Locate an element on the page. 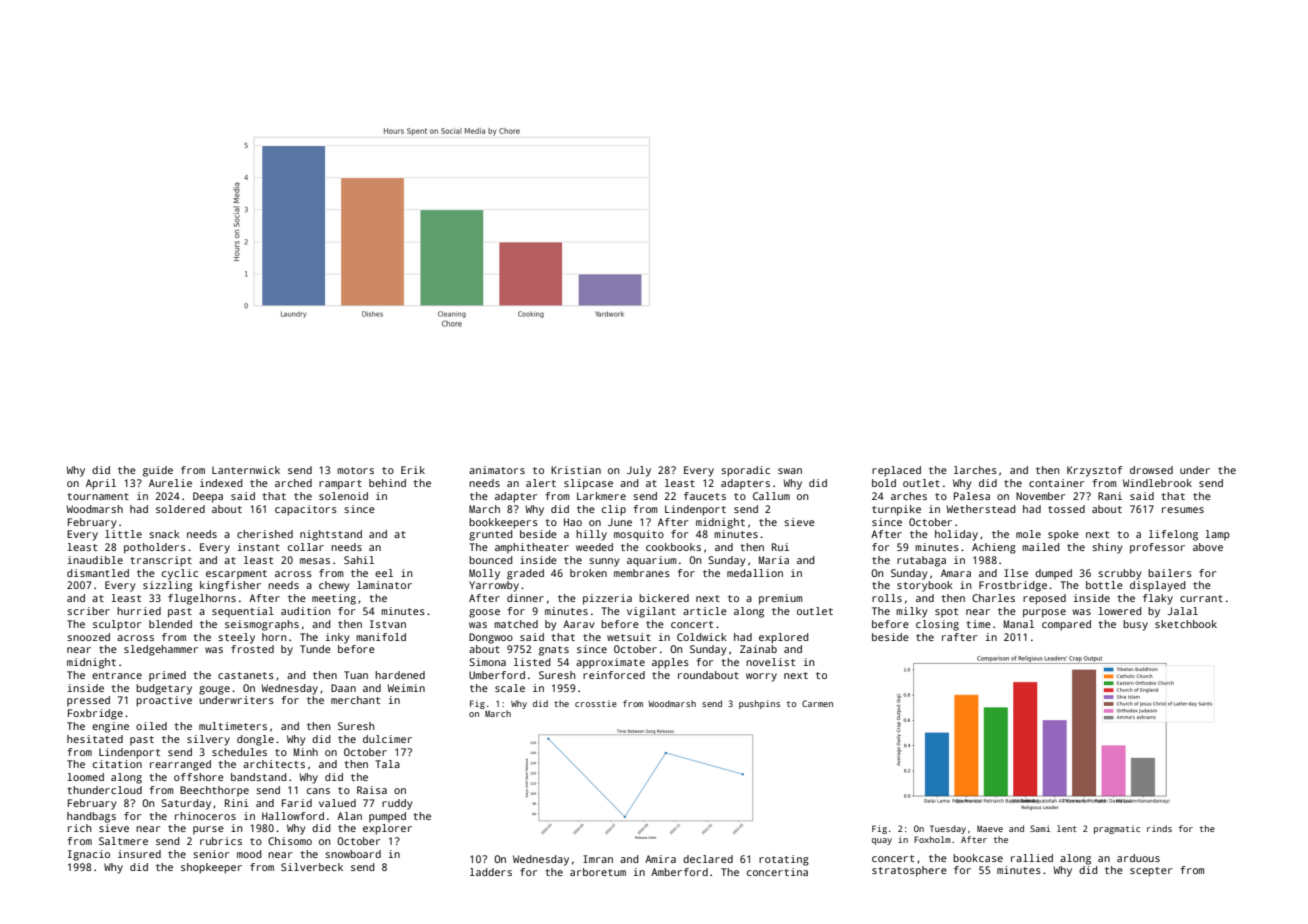 Image resolution: width=1308 pixels, height=924 pixels. sketchbook is located at coordinates (1186, 624).
